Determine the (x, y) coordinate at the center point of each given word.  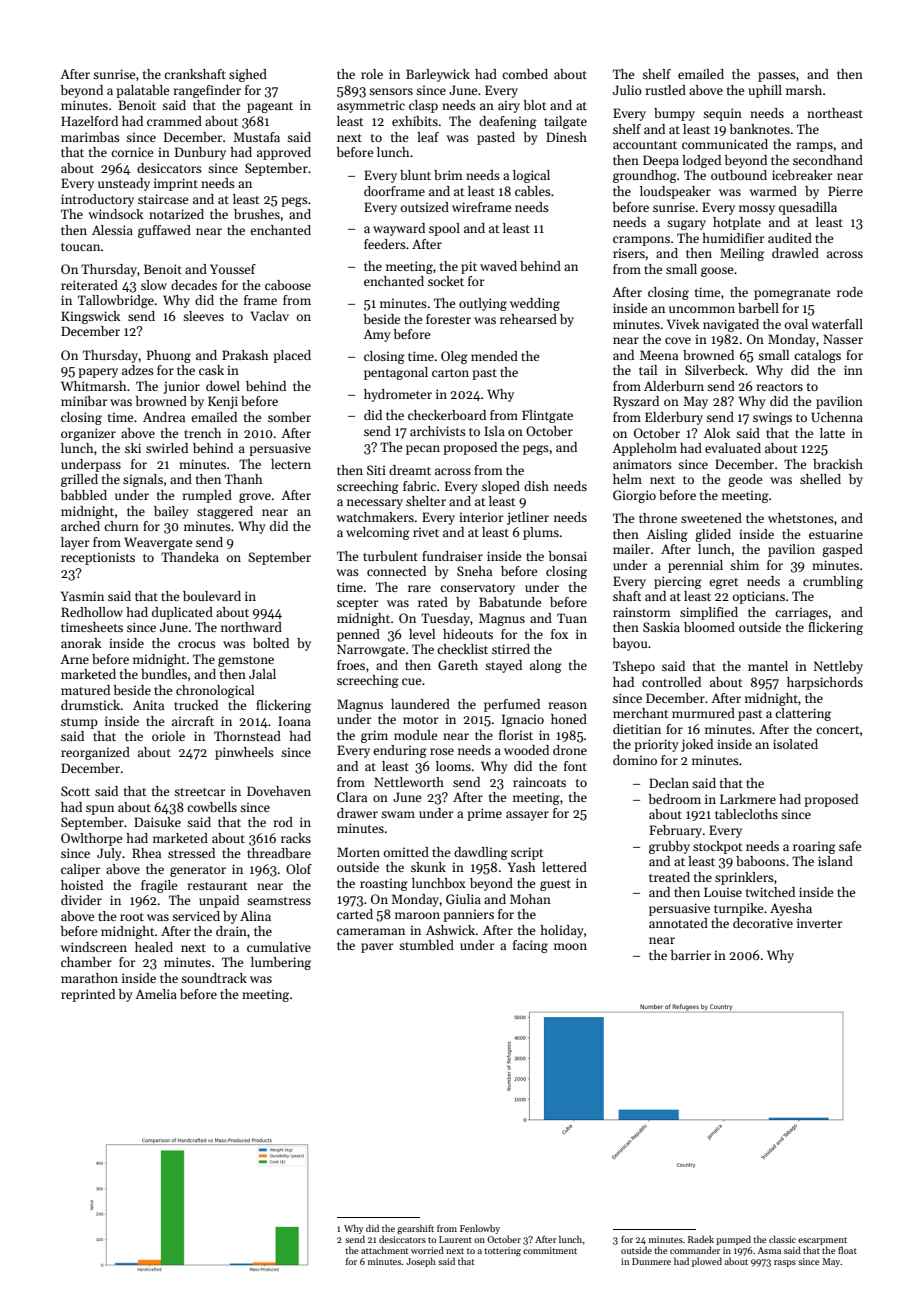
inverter (820, 923)
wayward (399, 229)
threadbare (279, 853)
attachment (384, 1250)
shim (744, 565)
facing (530, 946)
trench (202, 433)
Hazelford (89, 121)
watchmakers (375, 517)
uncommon (702, 309)
